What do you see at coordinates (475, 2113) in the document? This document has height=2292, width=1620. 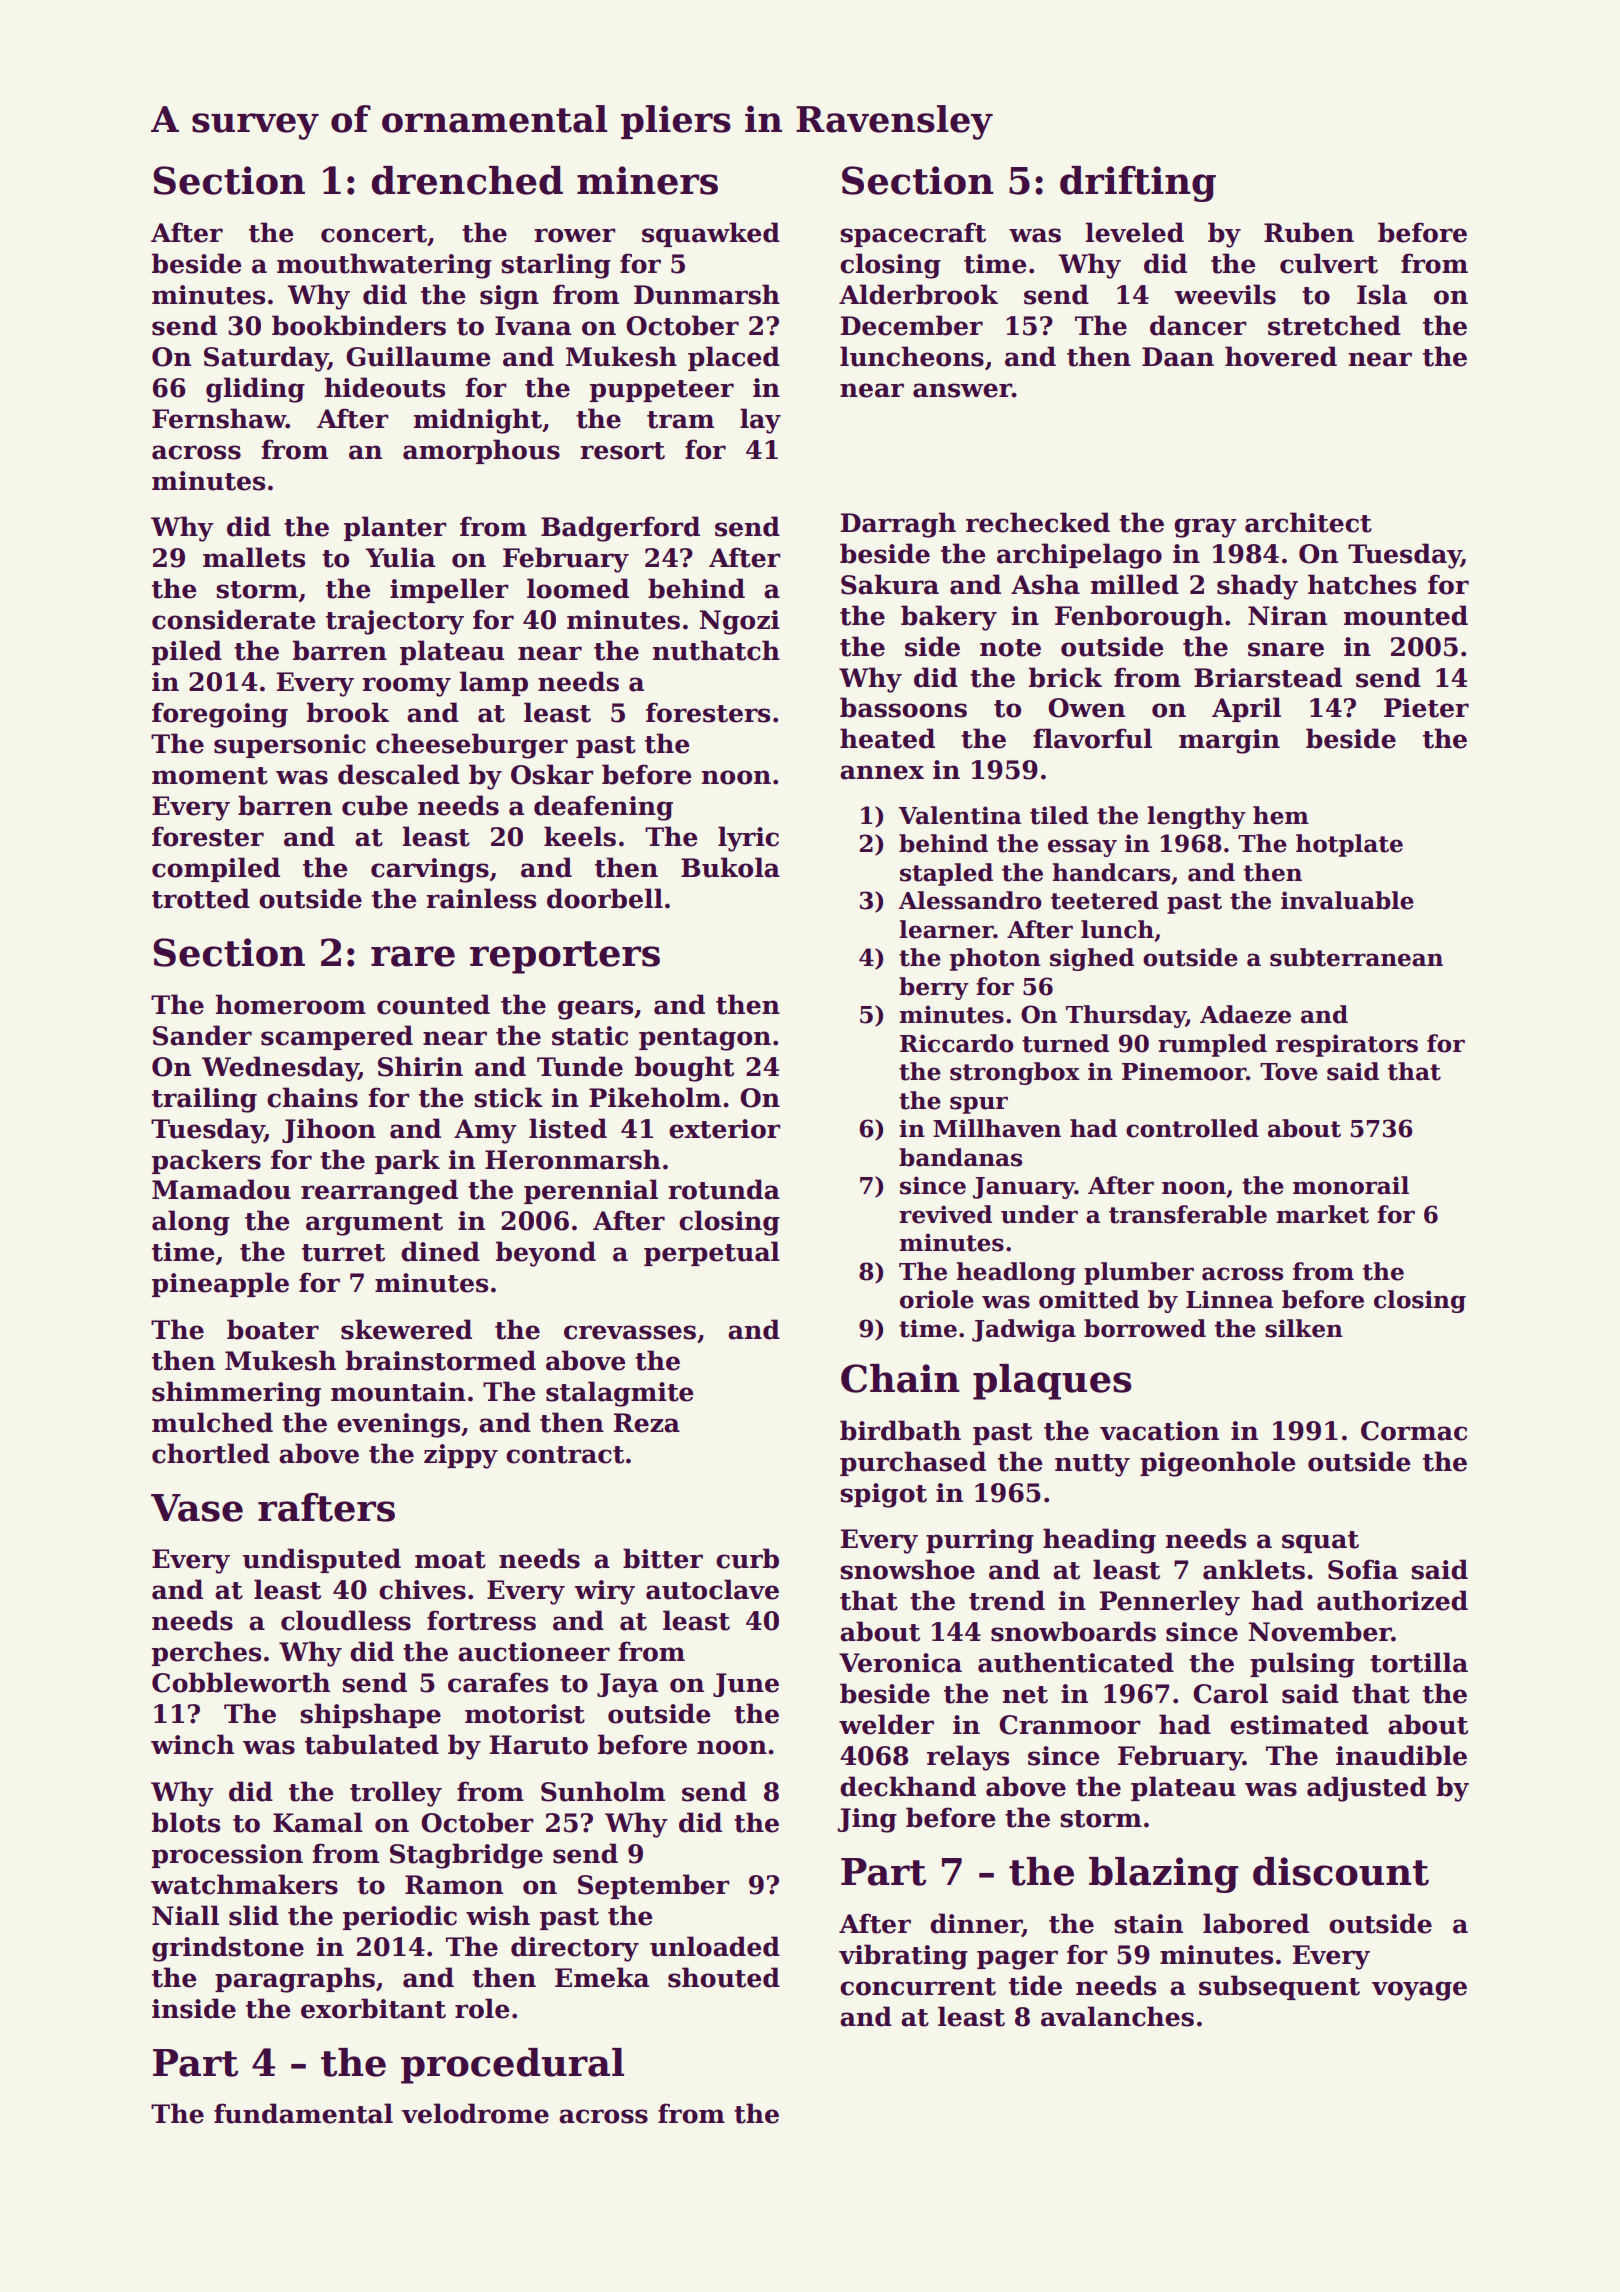 I see `velodrome` at bounding box center [475, 2113].
